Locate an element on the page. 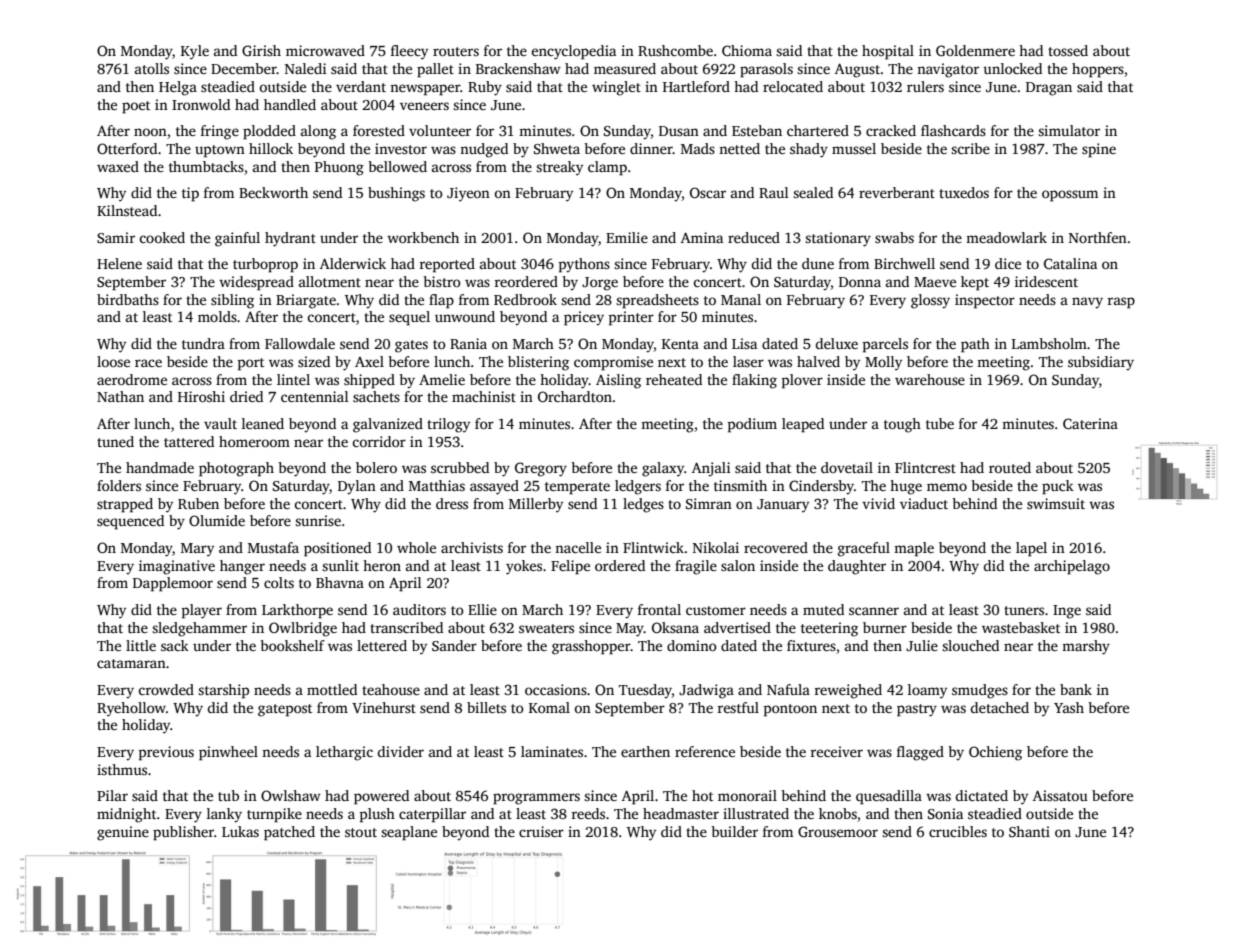  lethargic is located at coordinates (344, 753).
